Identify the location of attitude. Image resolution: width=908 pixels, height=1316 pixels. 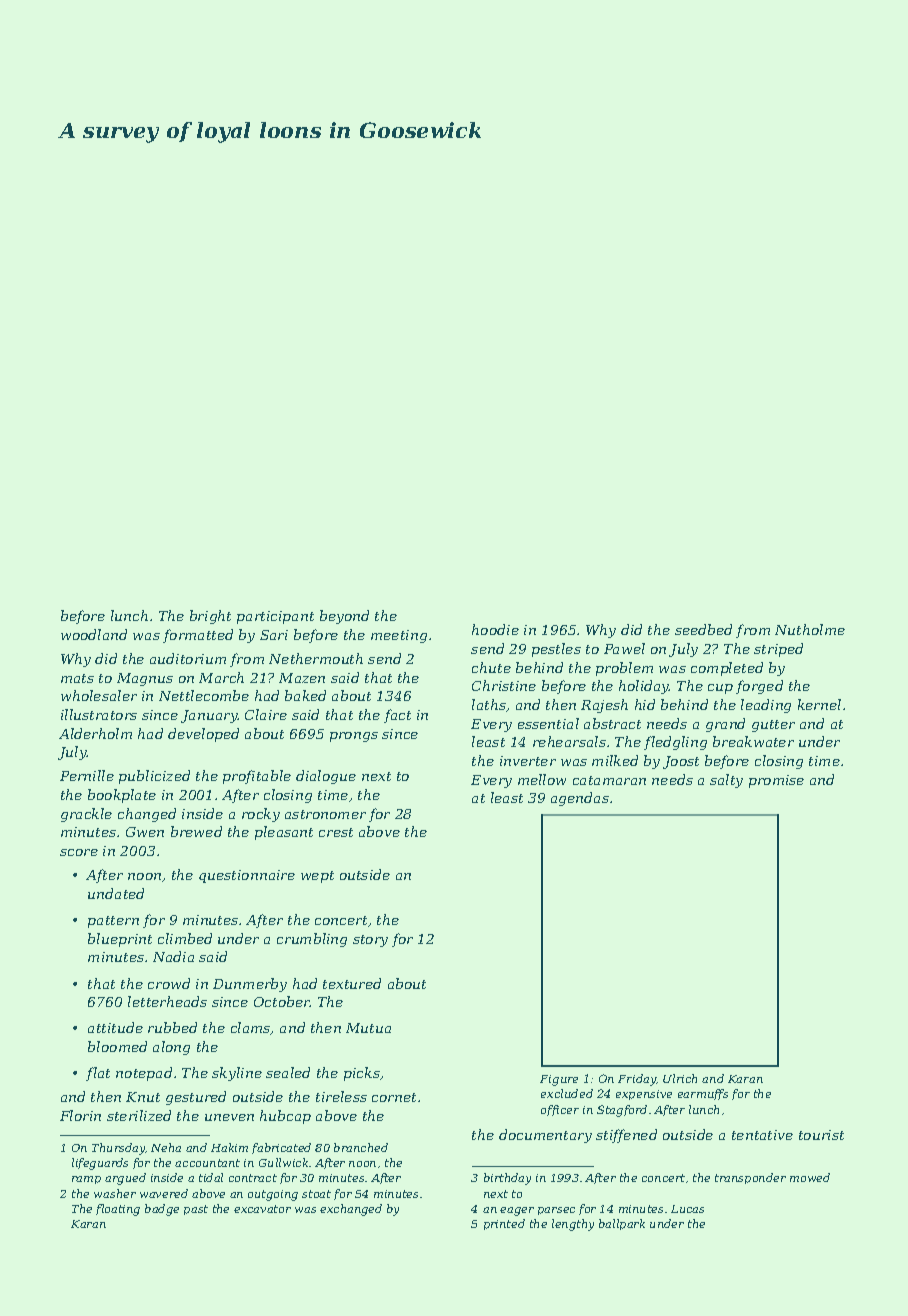
(115, 1027).
